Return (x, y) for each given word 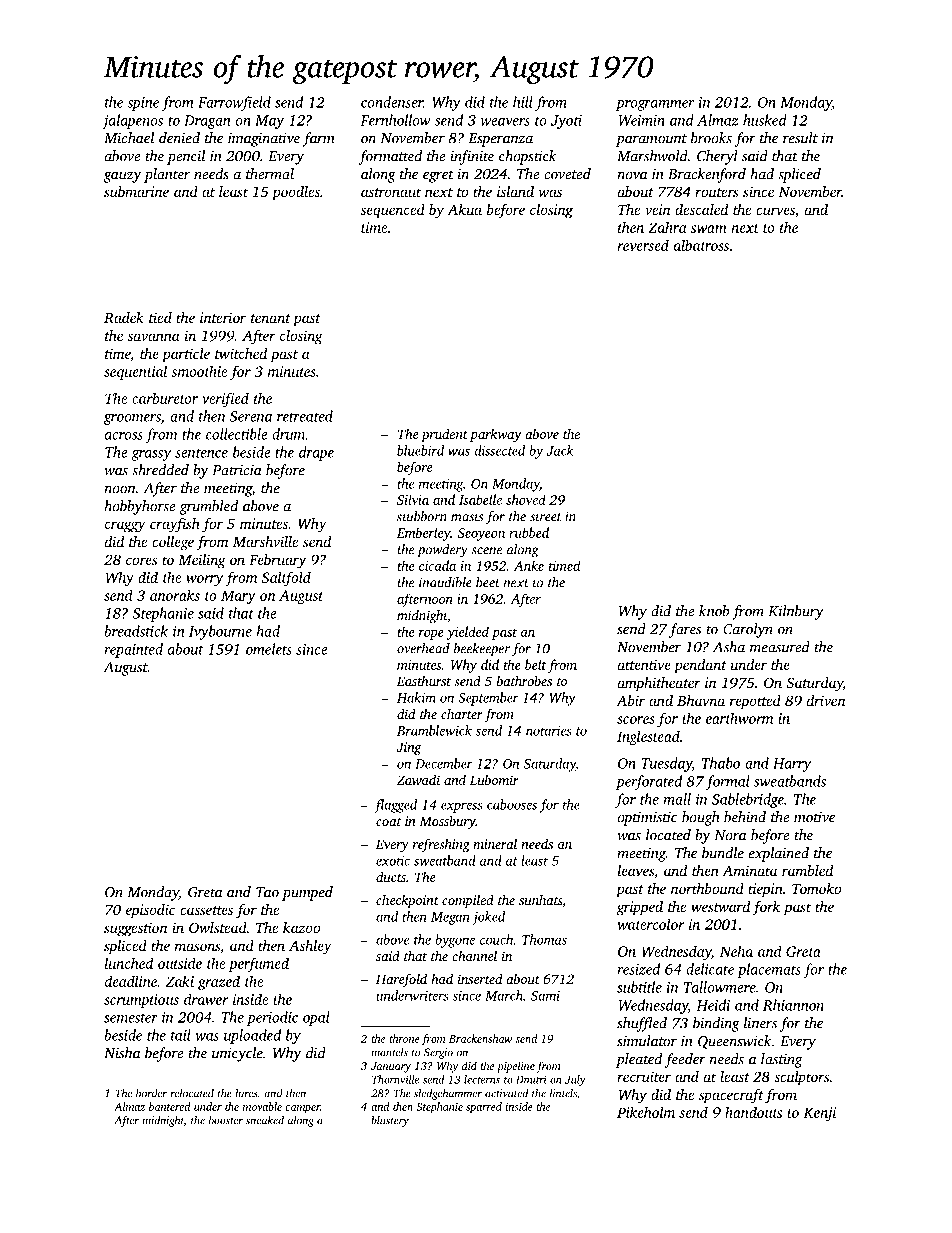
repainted (133, 650)
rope (431, 635)
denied (179, 138)
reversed (643, 245)
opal (316, 1018)
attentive (644, 664)
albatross (701, 245)
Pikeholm (646, 1112)
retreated (305, 416)
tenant (271, 318)
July (575, 1080)
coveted (567, 174)
